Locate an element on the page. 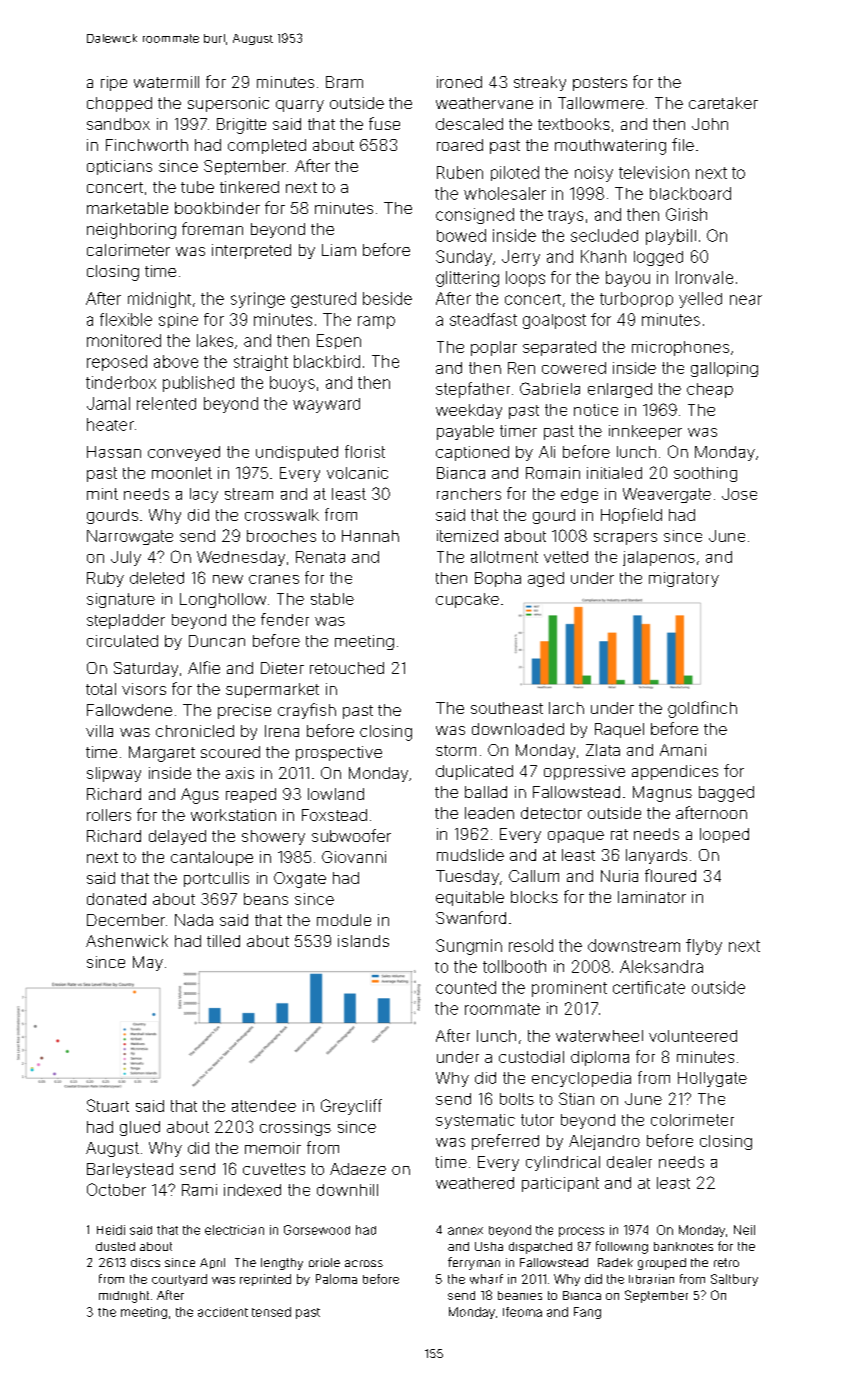  counted is located at coordinates (466, 987).
